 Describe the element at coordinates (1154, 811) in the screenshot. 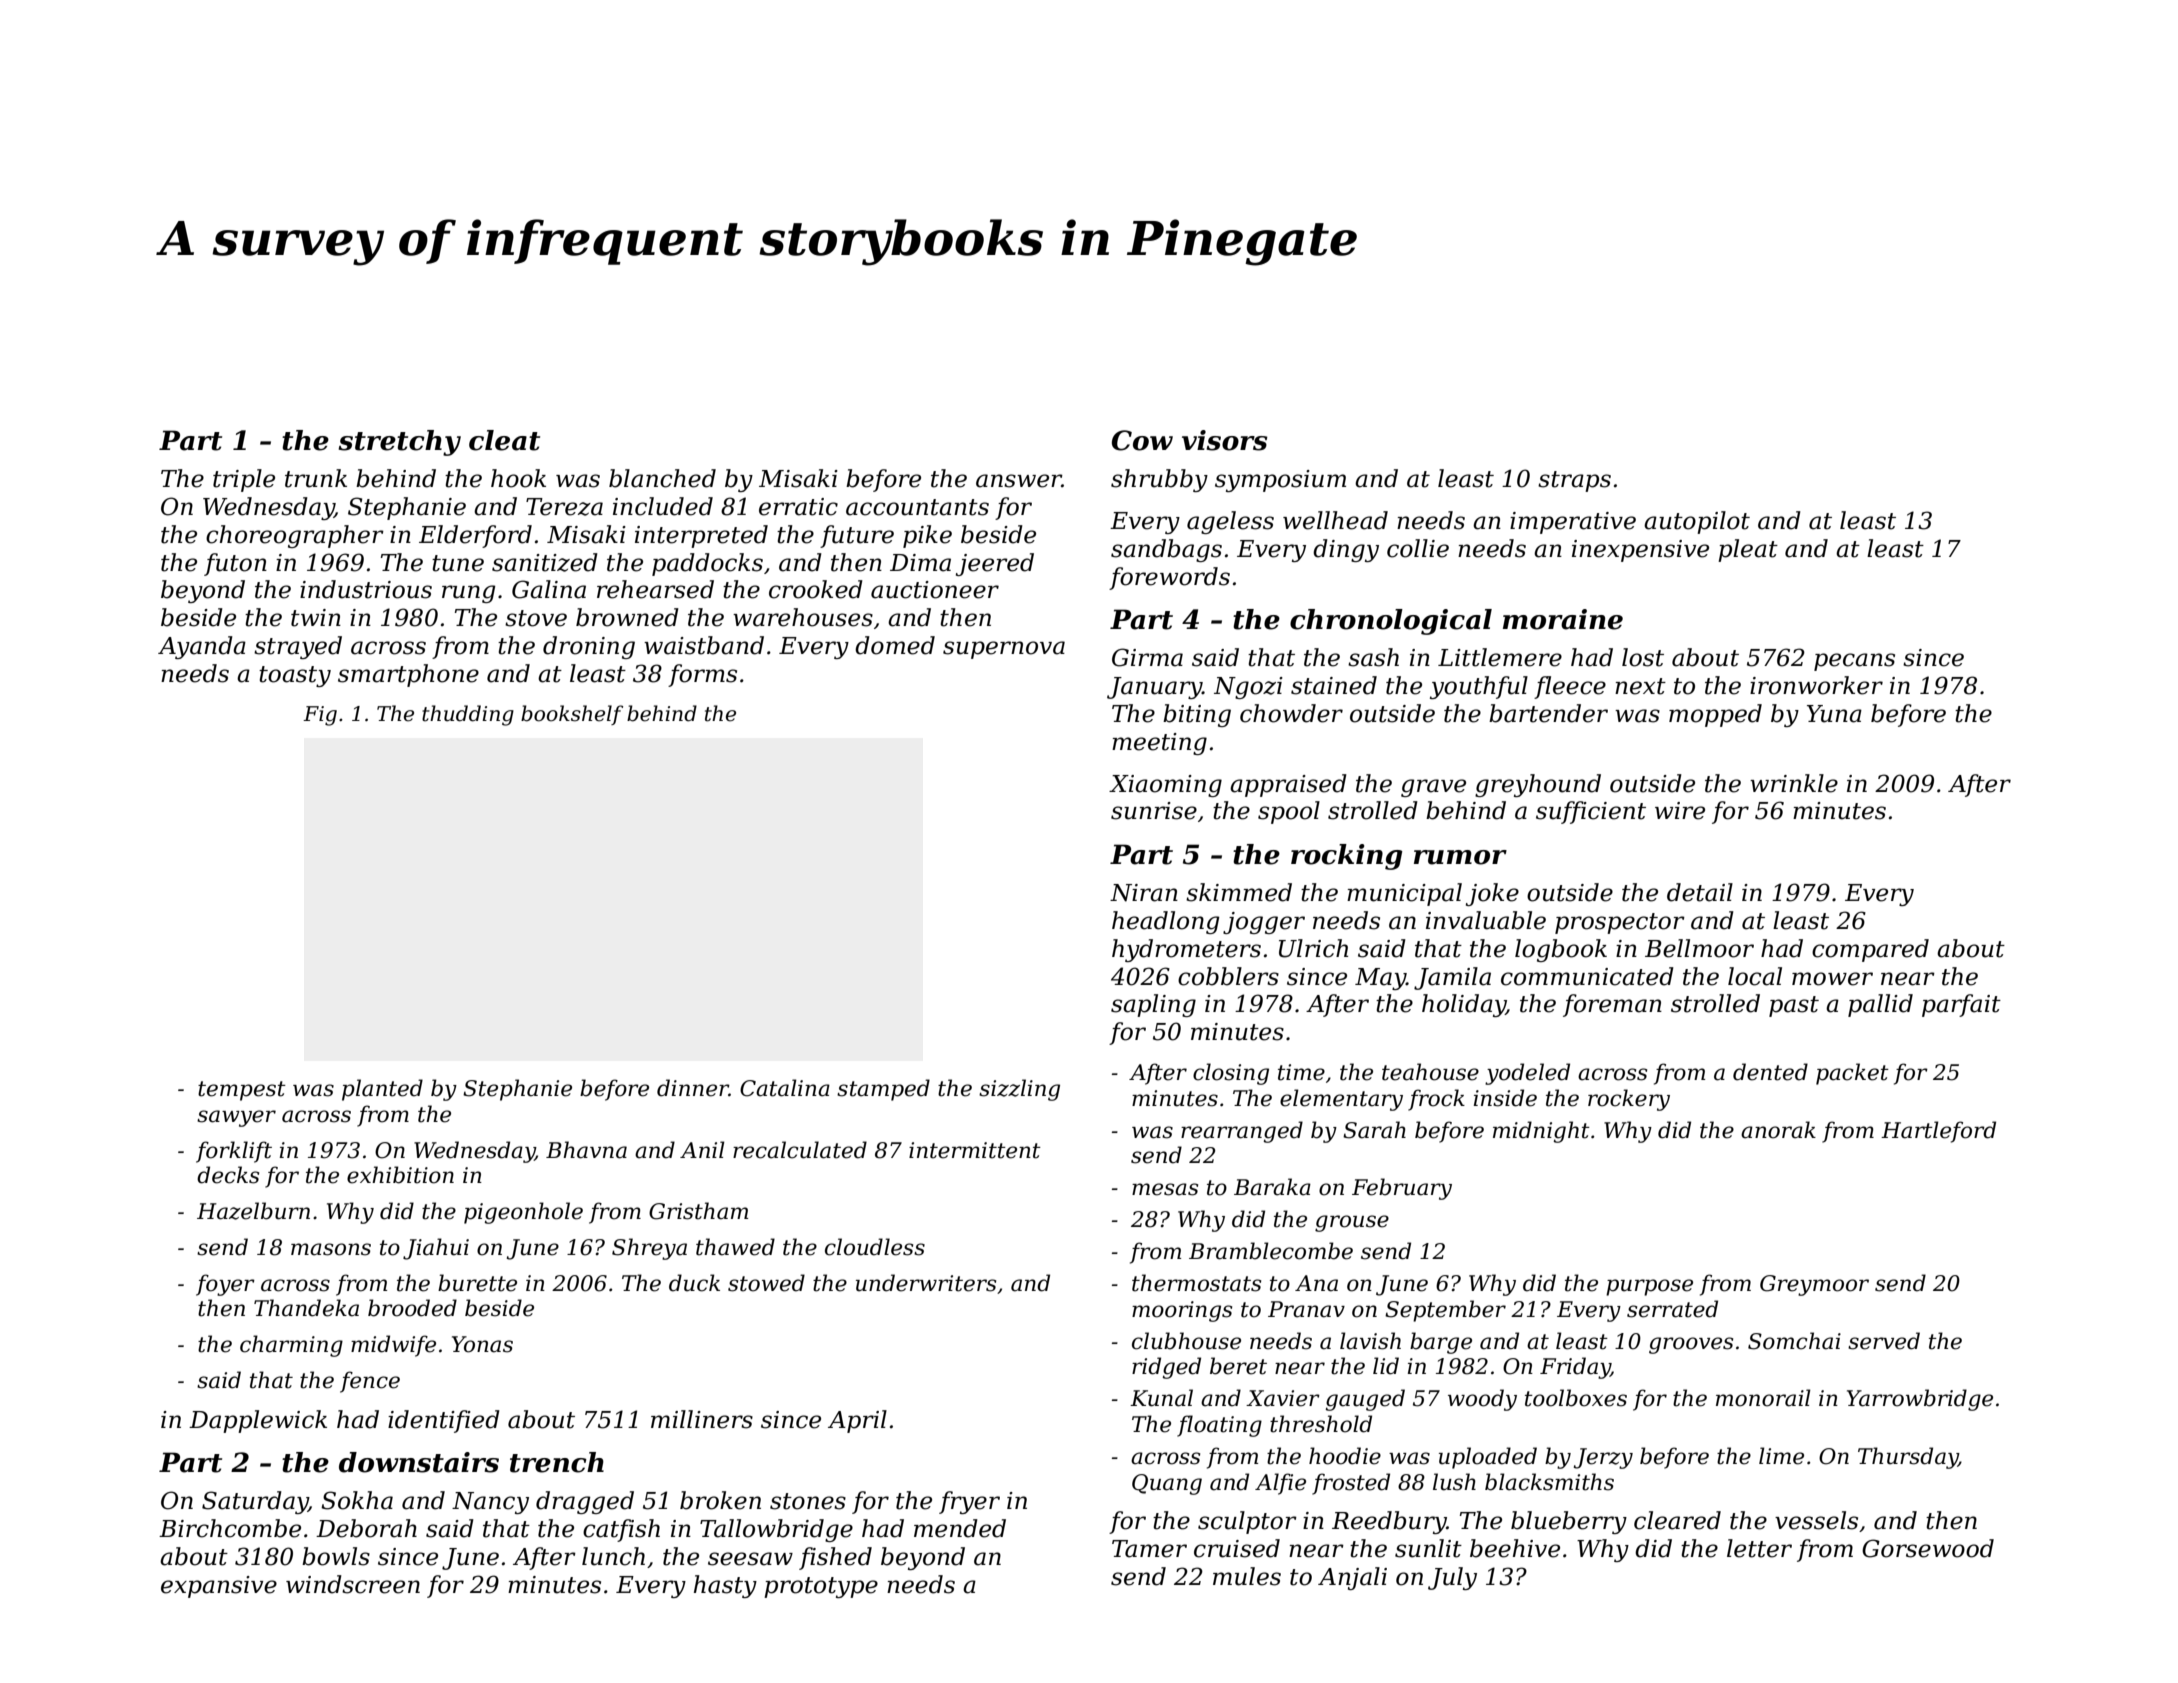

I see `sunrise` at that location.
